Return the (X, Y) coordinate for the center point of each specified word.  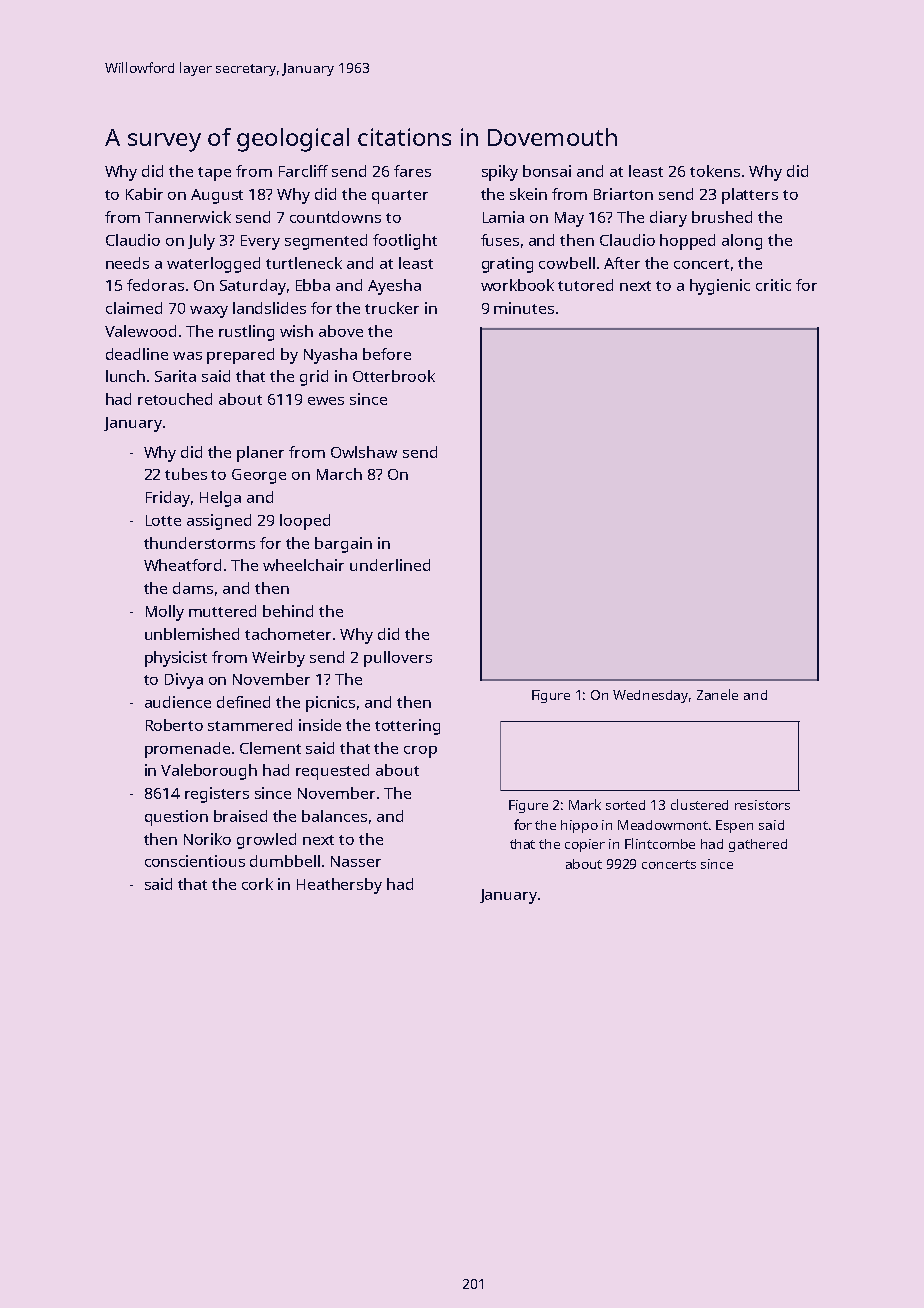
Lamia (503, 217)
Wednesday (651, 696)
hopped (687, 242)
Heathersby (339, 886)
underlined (390, 565)
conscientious (195, 861)
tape (214, 174)
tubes (186, 474)
